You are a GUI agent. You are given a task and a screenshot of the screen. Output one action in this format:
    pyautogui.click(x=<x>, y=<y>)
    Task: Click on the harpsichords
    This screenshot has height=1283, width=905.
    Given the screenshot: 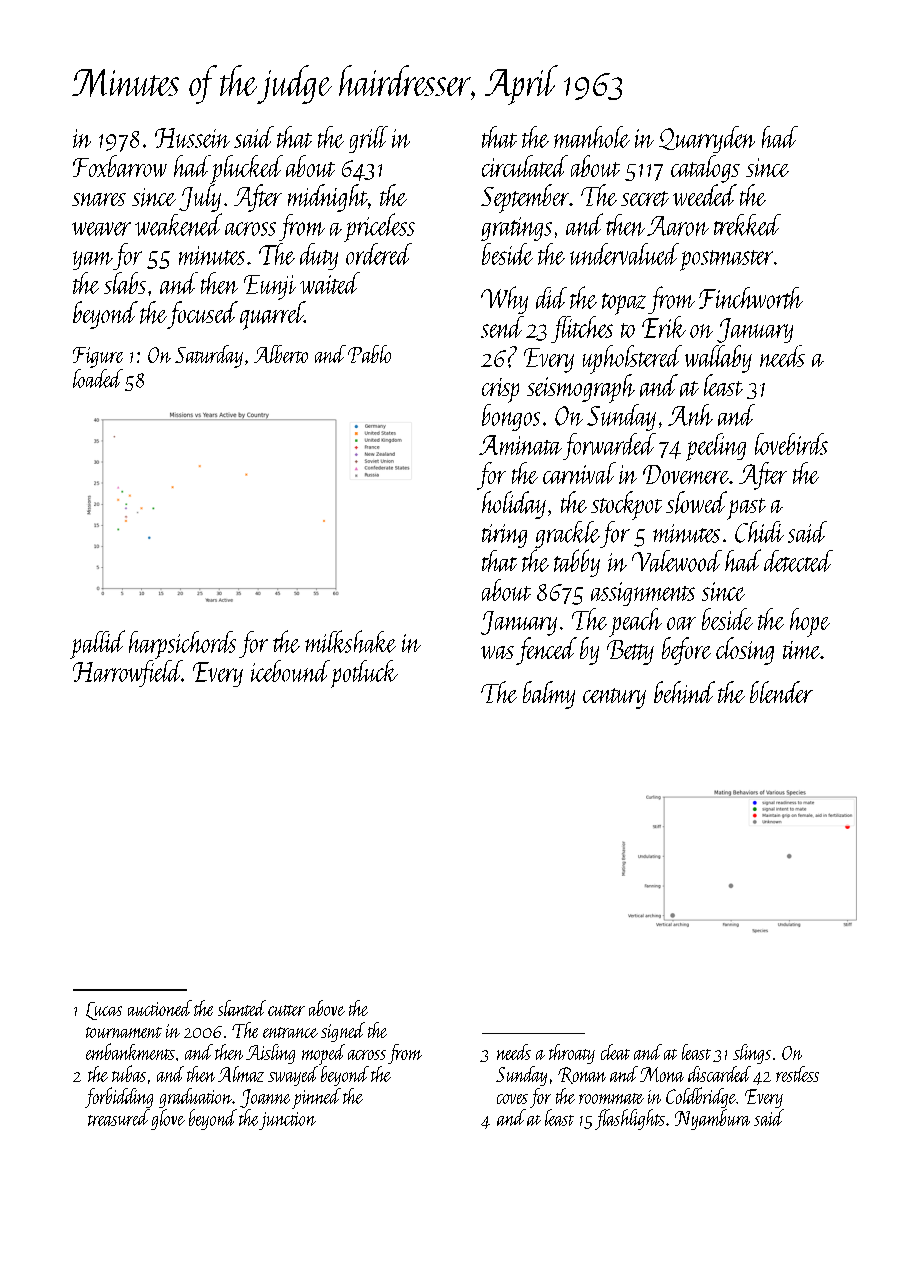 What is the action you would take?
    pyautogui.click(x=182, y=645)
